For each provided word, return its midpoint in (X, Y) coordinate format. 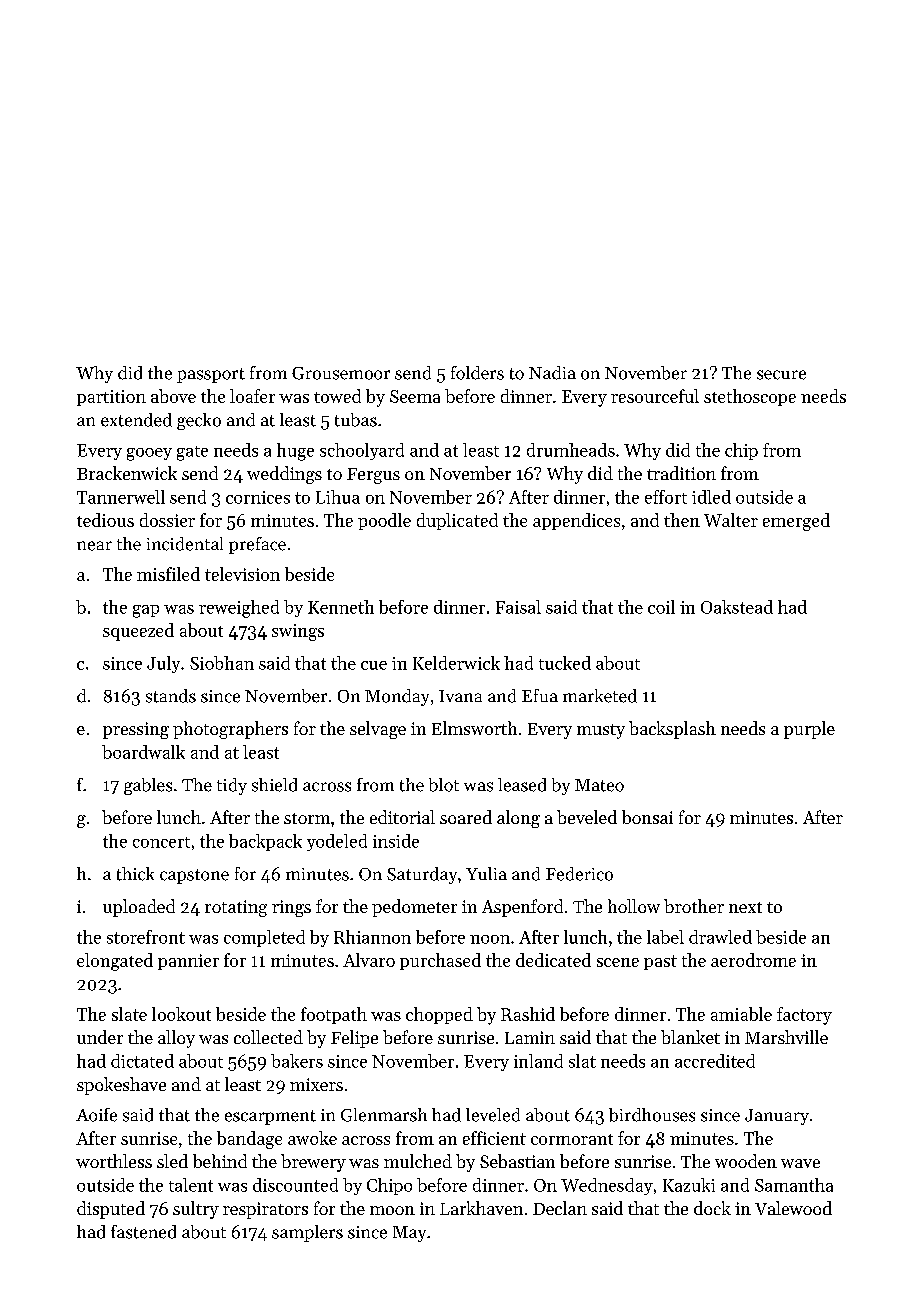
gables (148, 786)
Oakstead (737, 607)
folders (477, 373)
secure (781, 375)
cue (374, 665)
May (409, 1234)
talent (191, 1185)
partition (111, 398)
